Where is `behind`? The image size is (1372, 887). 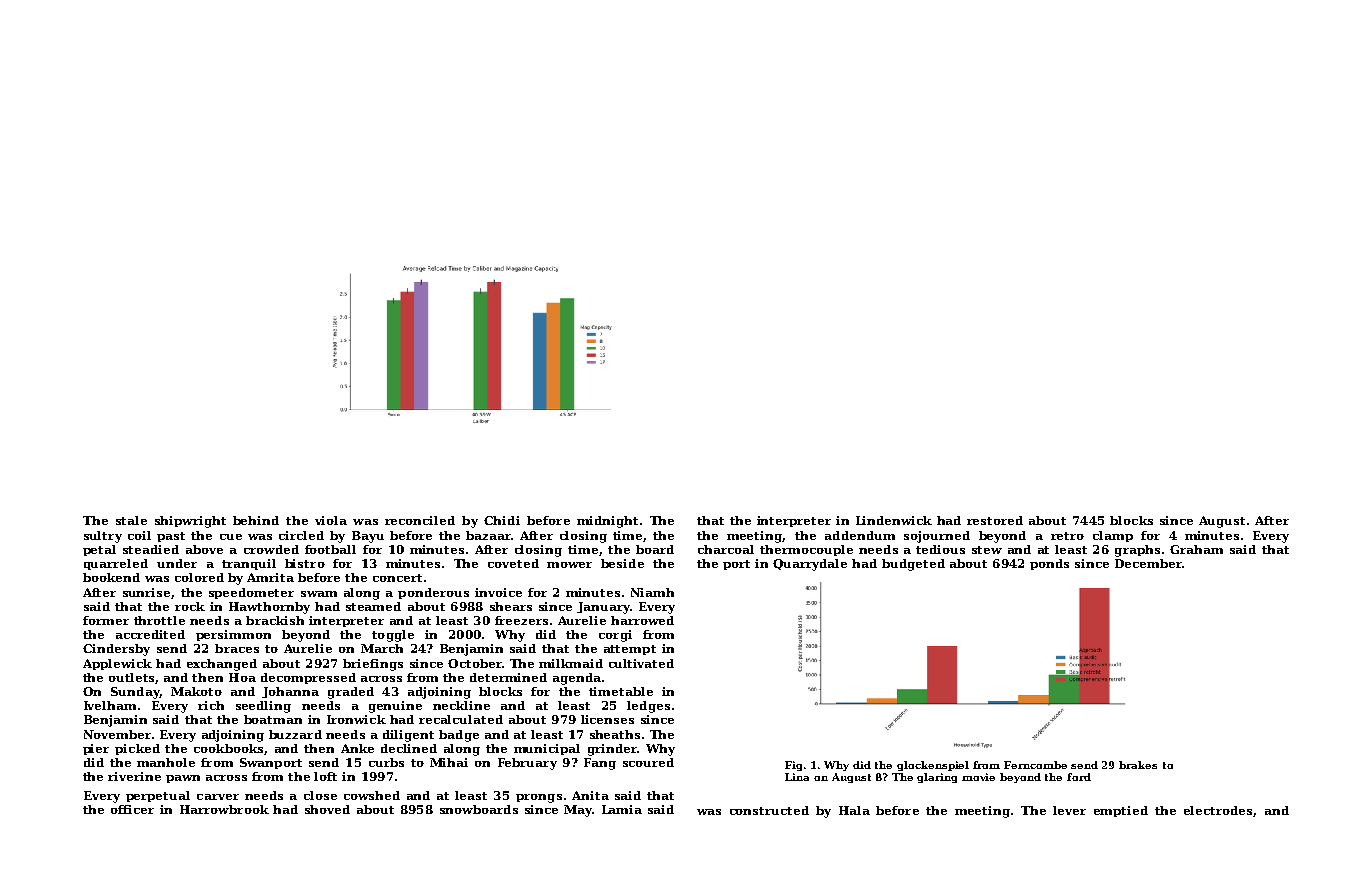
behind is located at coordinates (256, 520).
